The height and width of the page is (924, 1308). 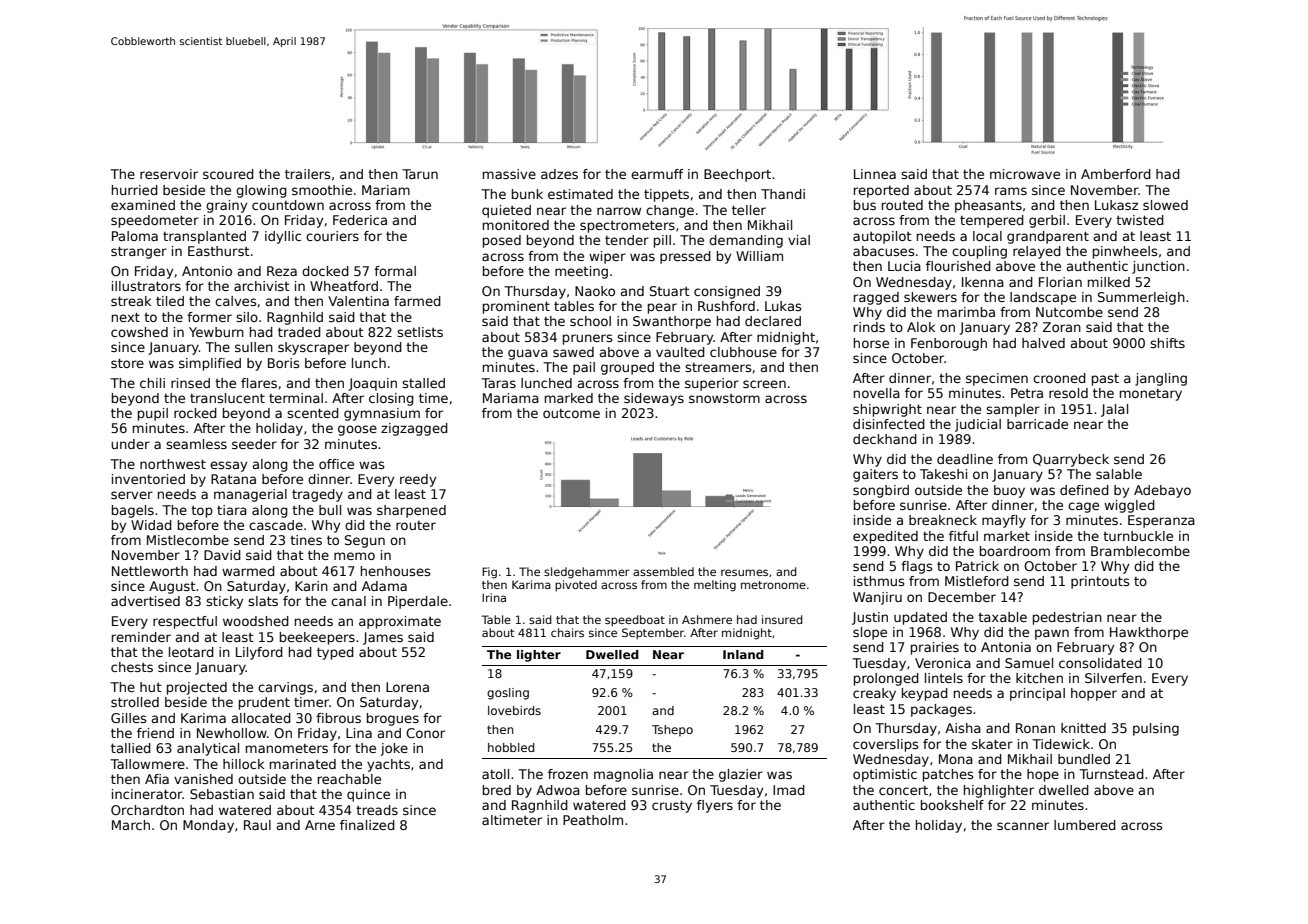 I want to click on reedy, so click(x=418, y=480).
